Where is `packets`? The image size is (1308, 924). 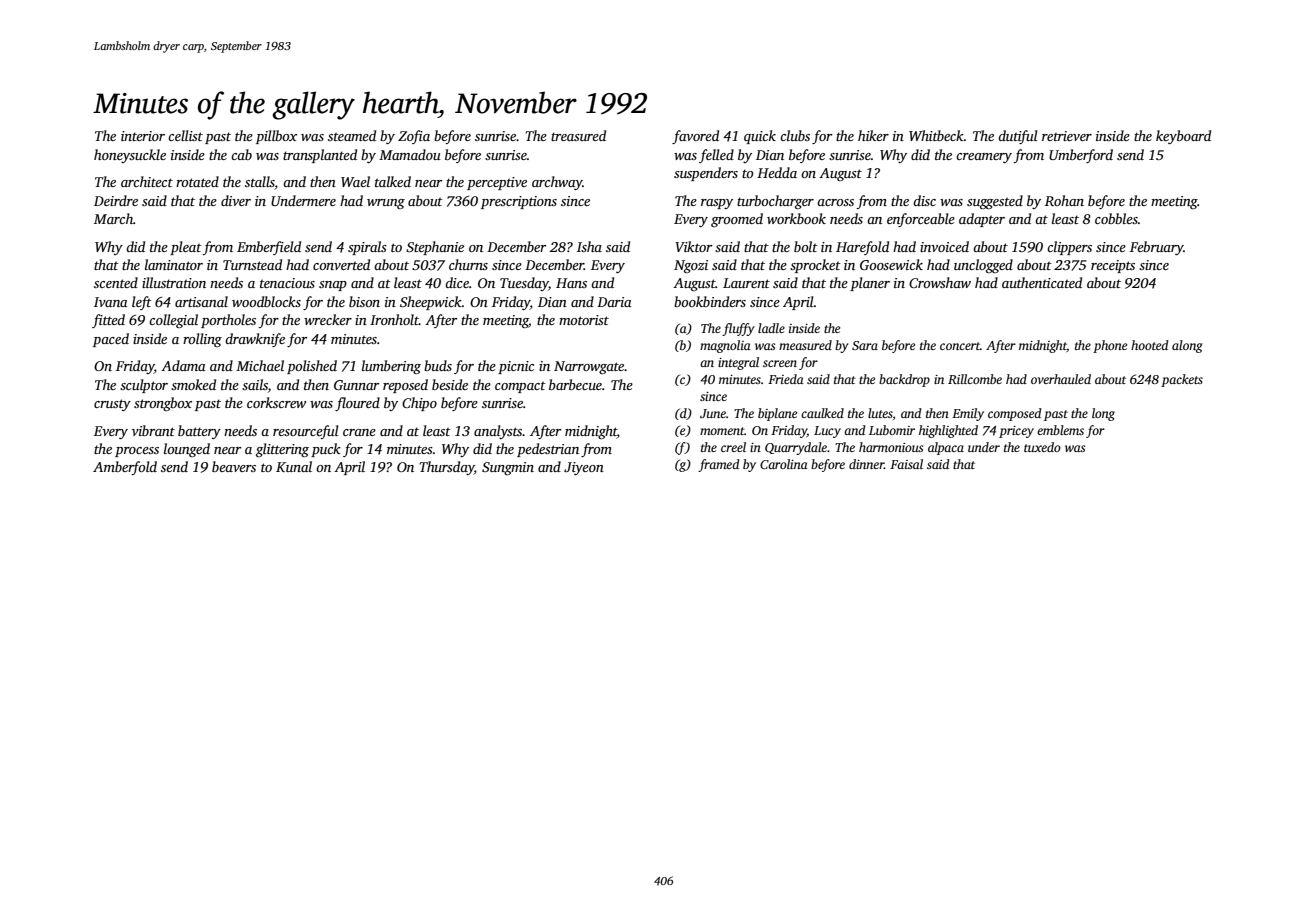 packets is located at coordinates (1182, 380).
